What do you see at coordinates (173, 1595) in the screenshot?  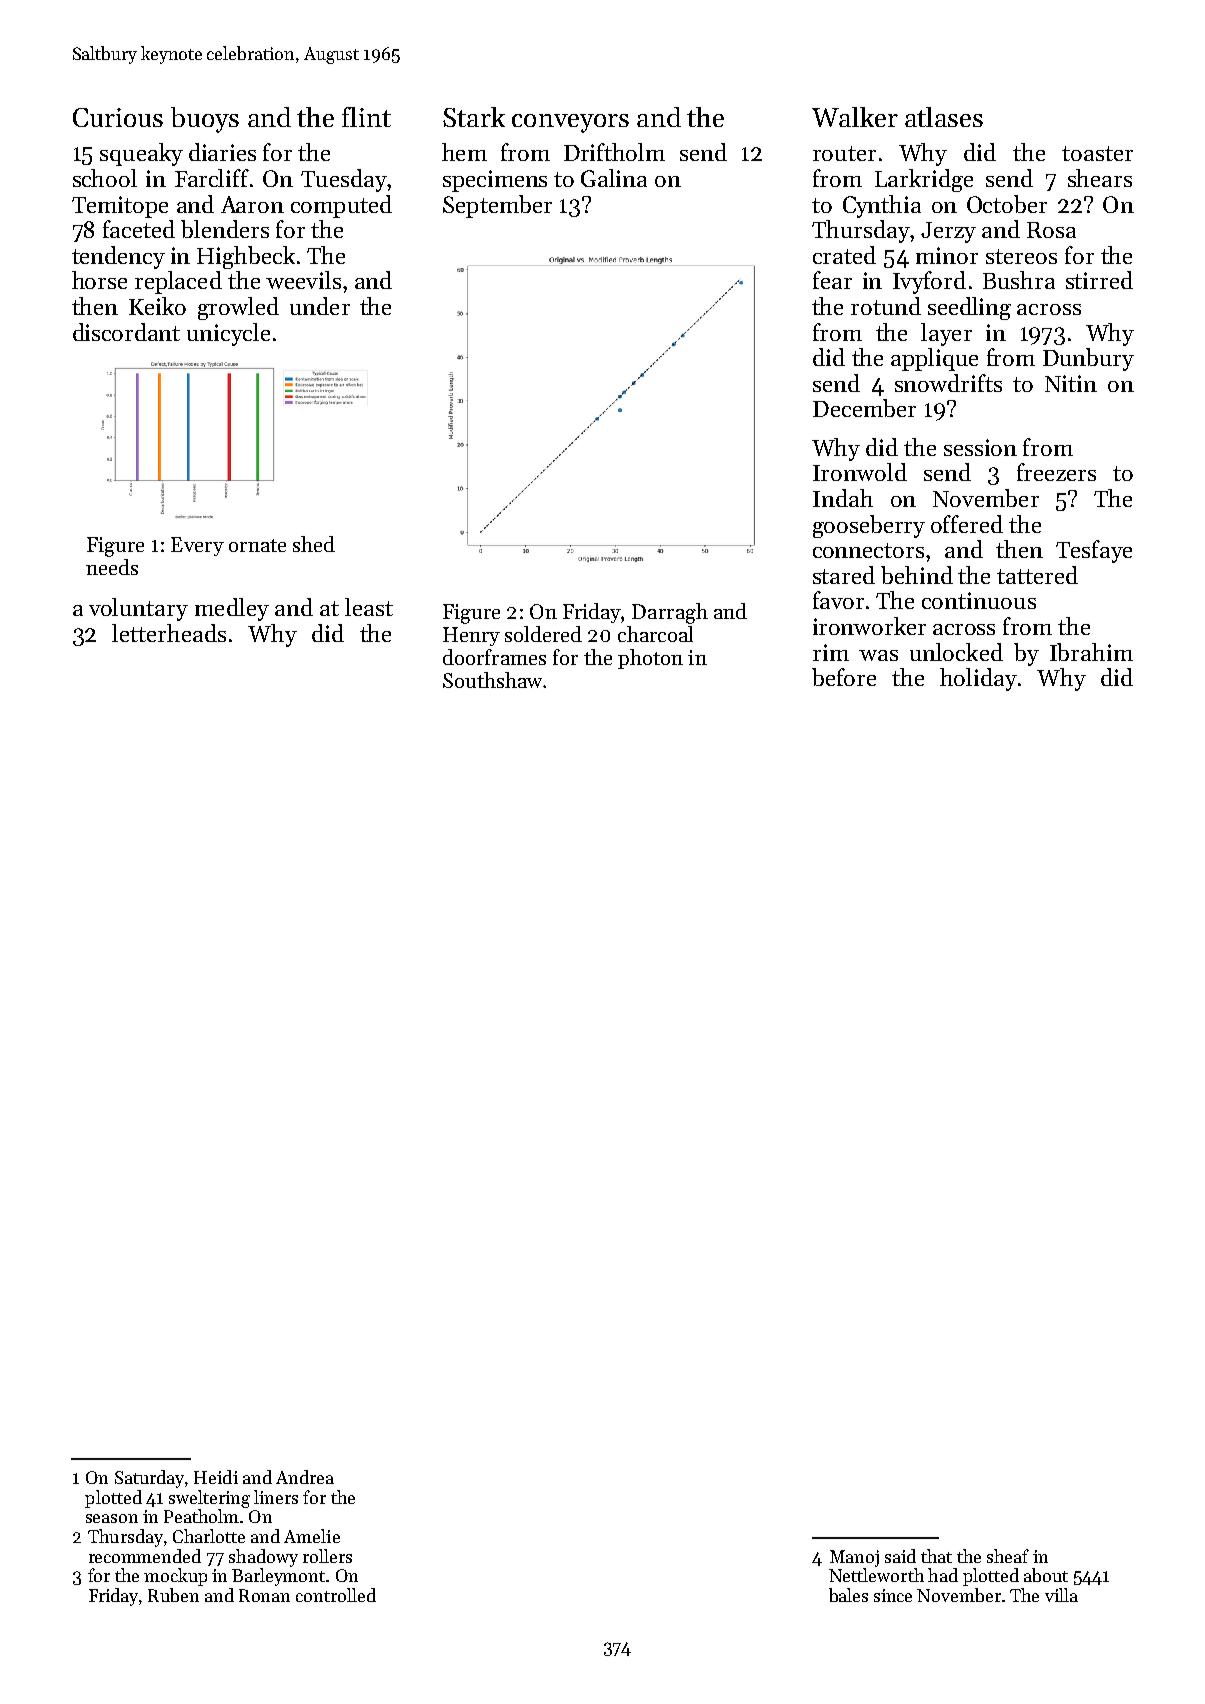 I see `Ruben` at bounding box center [173, 1595].
